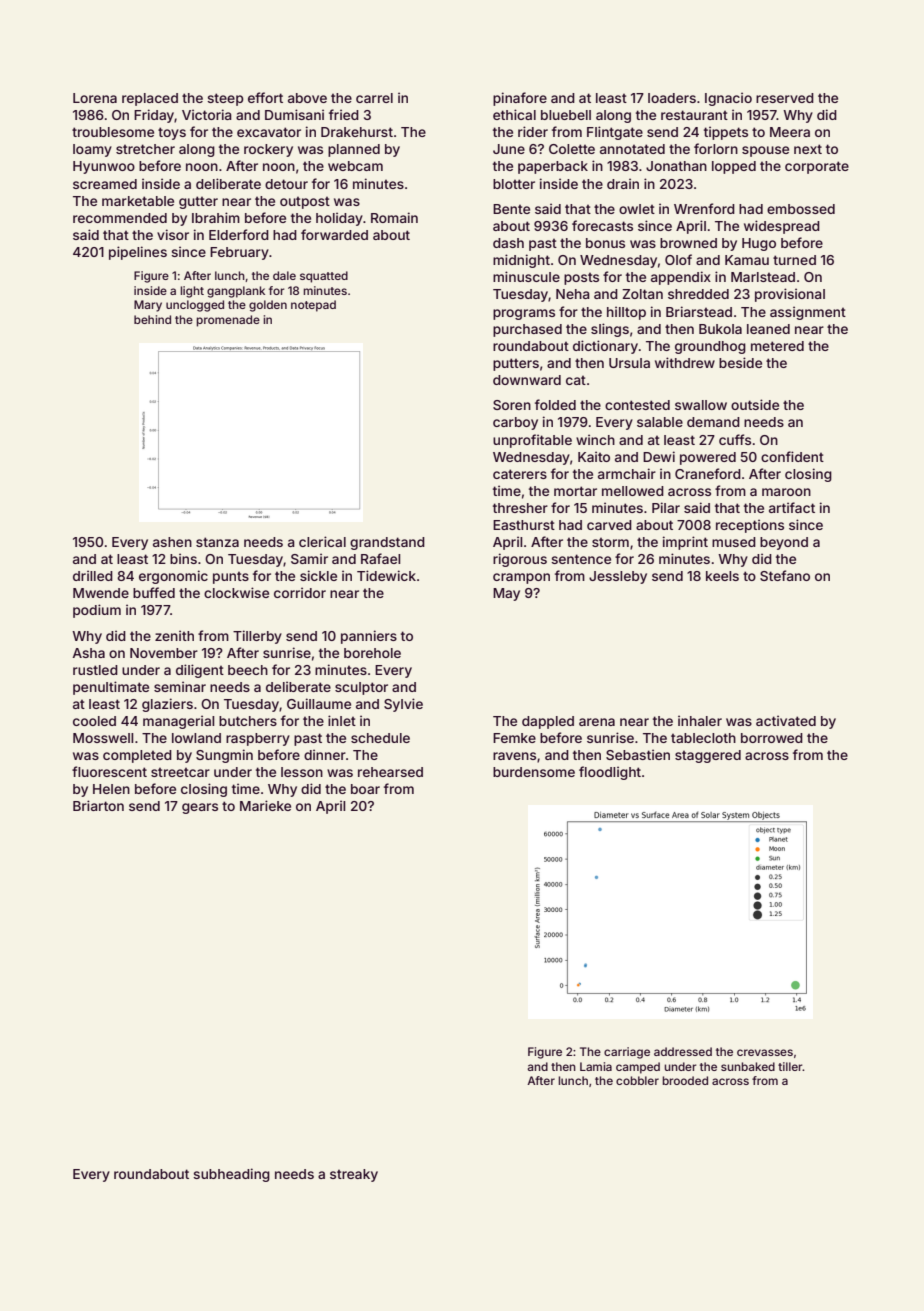 This screenshot has width=924, height=1311. I want to click on carrel, so click(374, 98).
